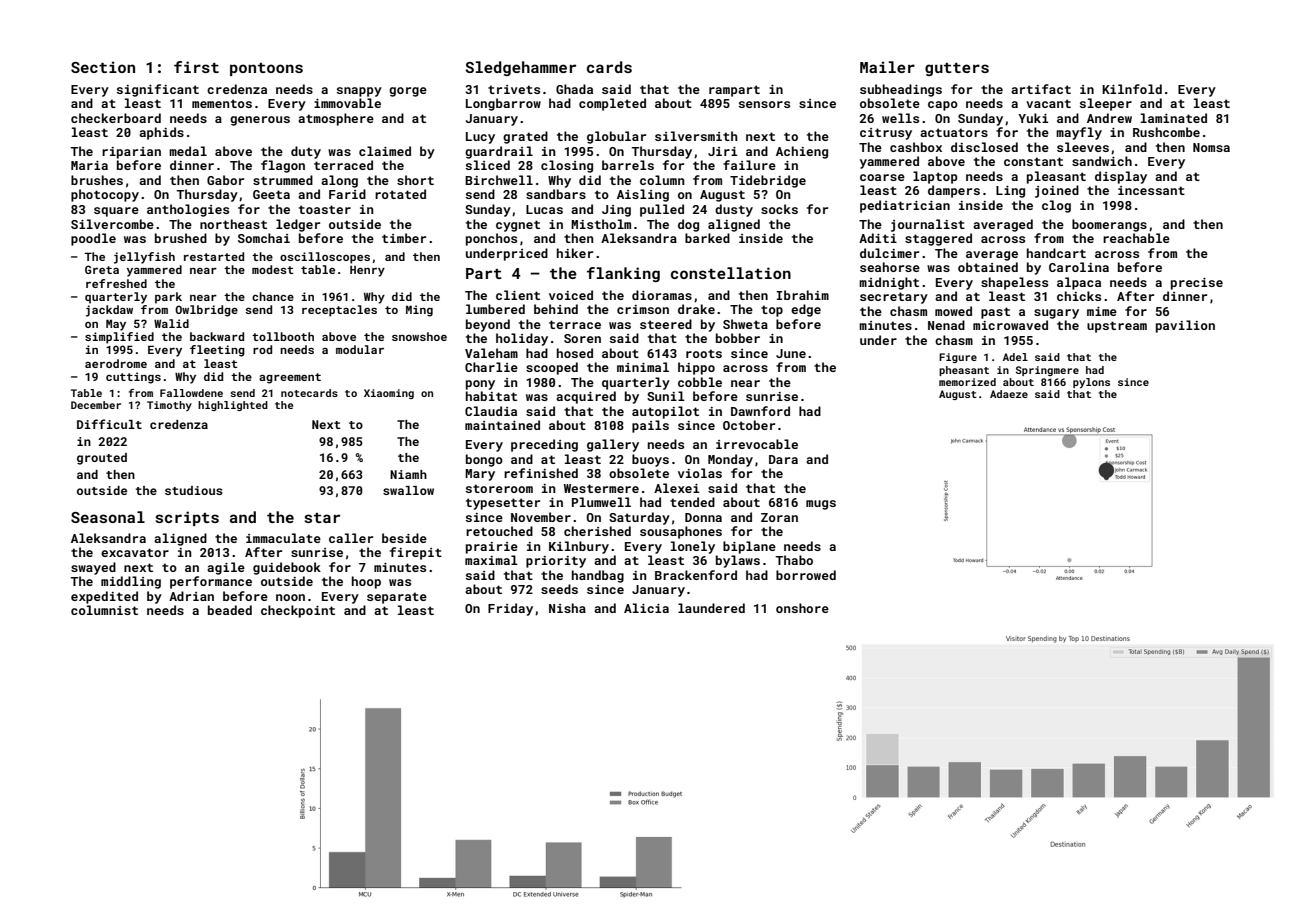 The width and height of the document is (1308, 924). Describe the element at coordinates (103, 67) in the document. I see `Section` at that location.
